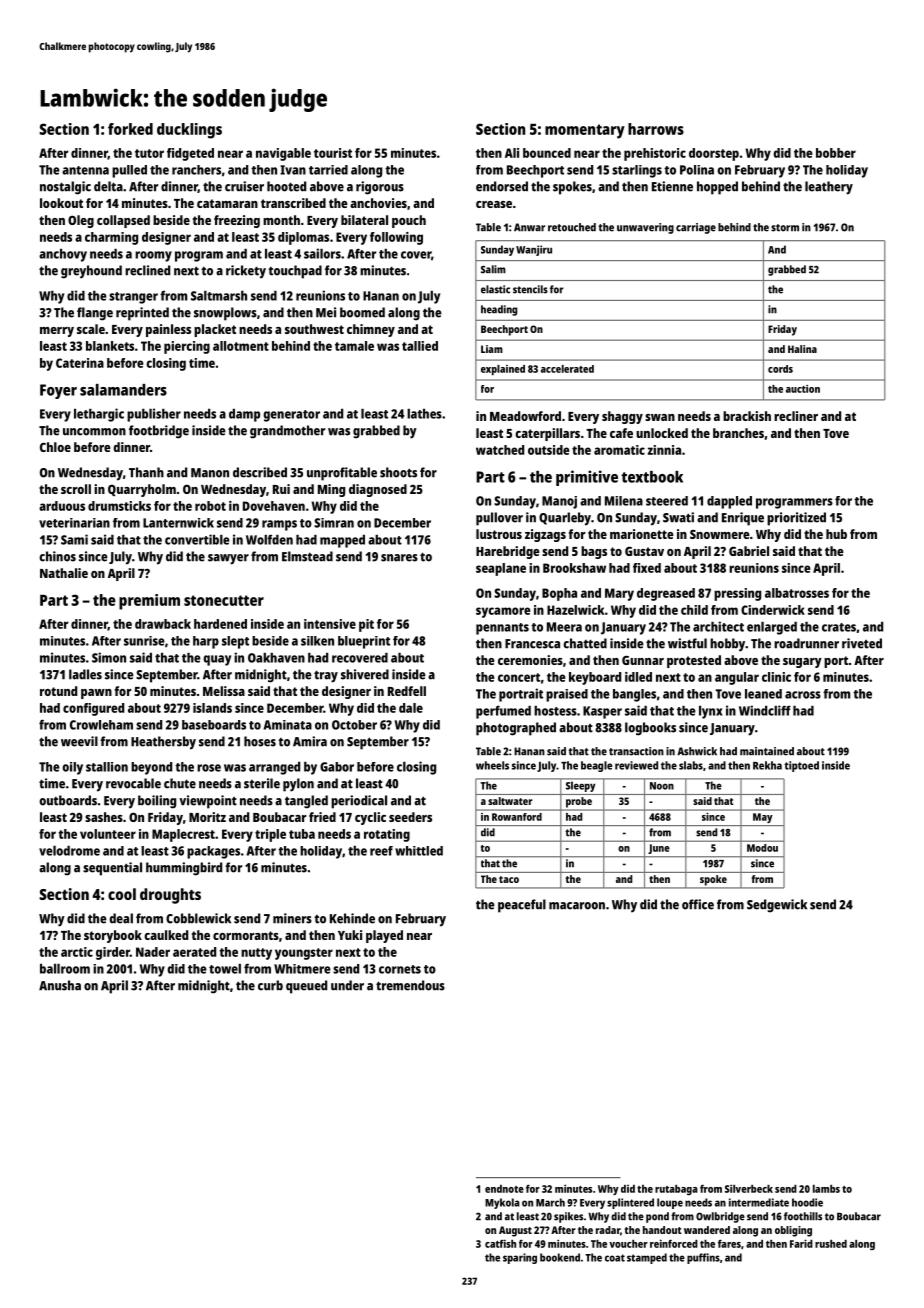 The width and height of the screenshot is (924, 1308). Describe the element at coordinates (502, 1203) in the screenshot. I see `Mykola` at that location.
